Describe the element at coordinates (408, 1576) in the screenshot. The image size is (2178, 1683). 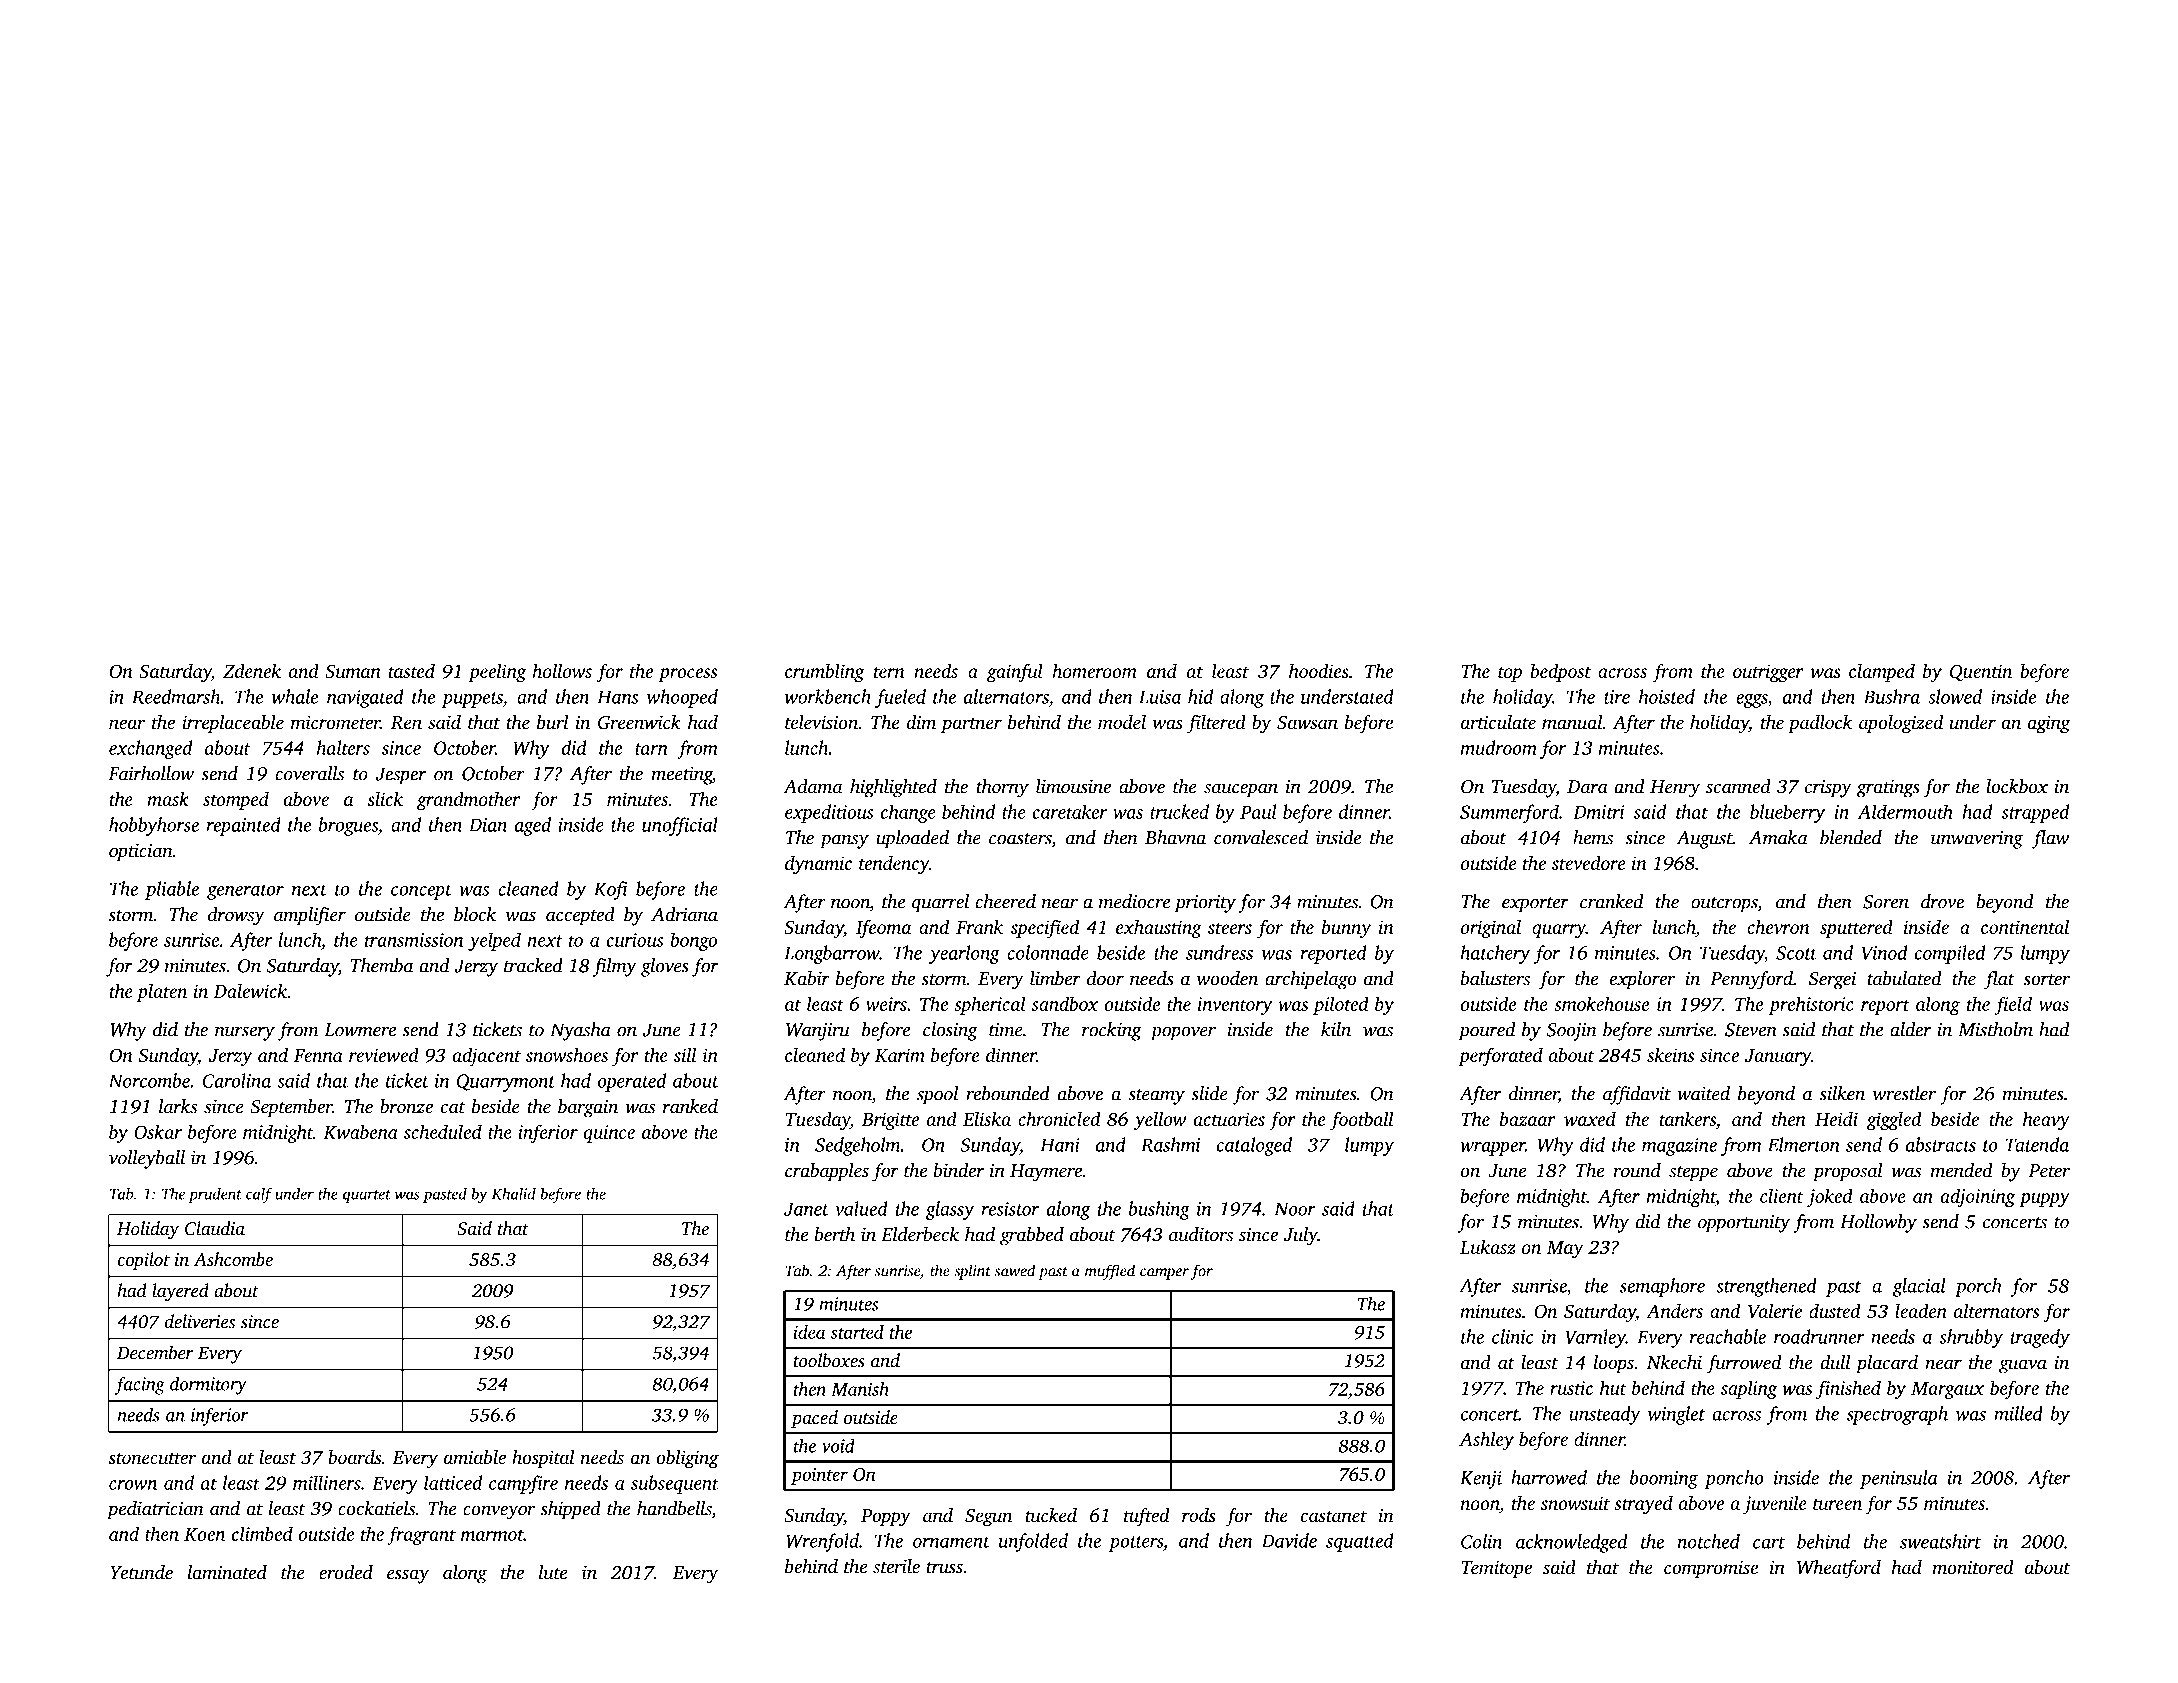
I see `essay` at that location.
